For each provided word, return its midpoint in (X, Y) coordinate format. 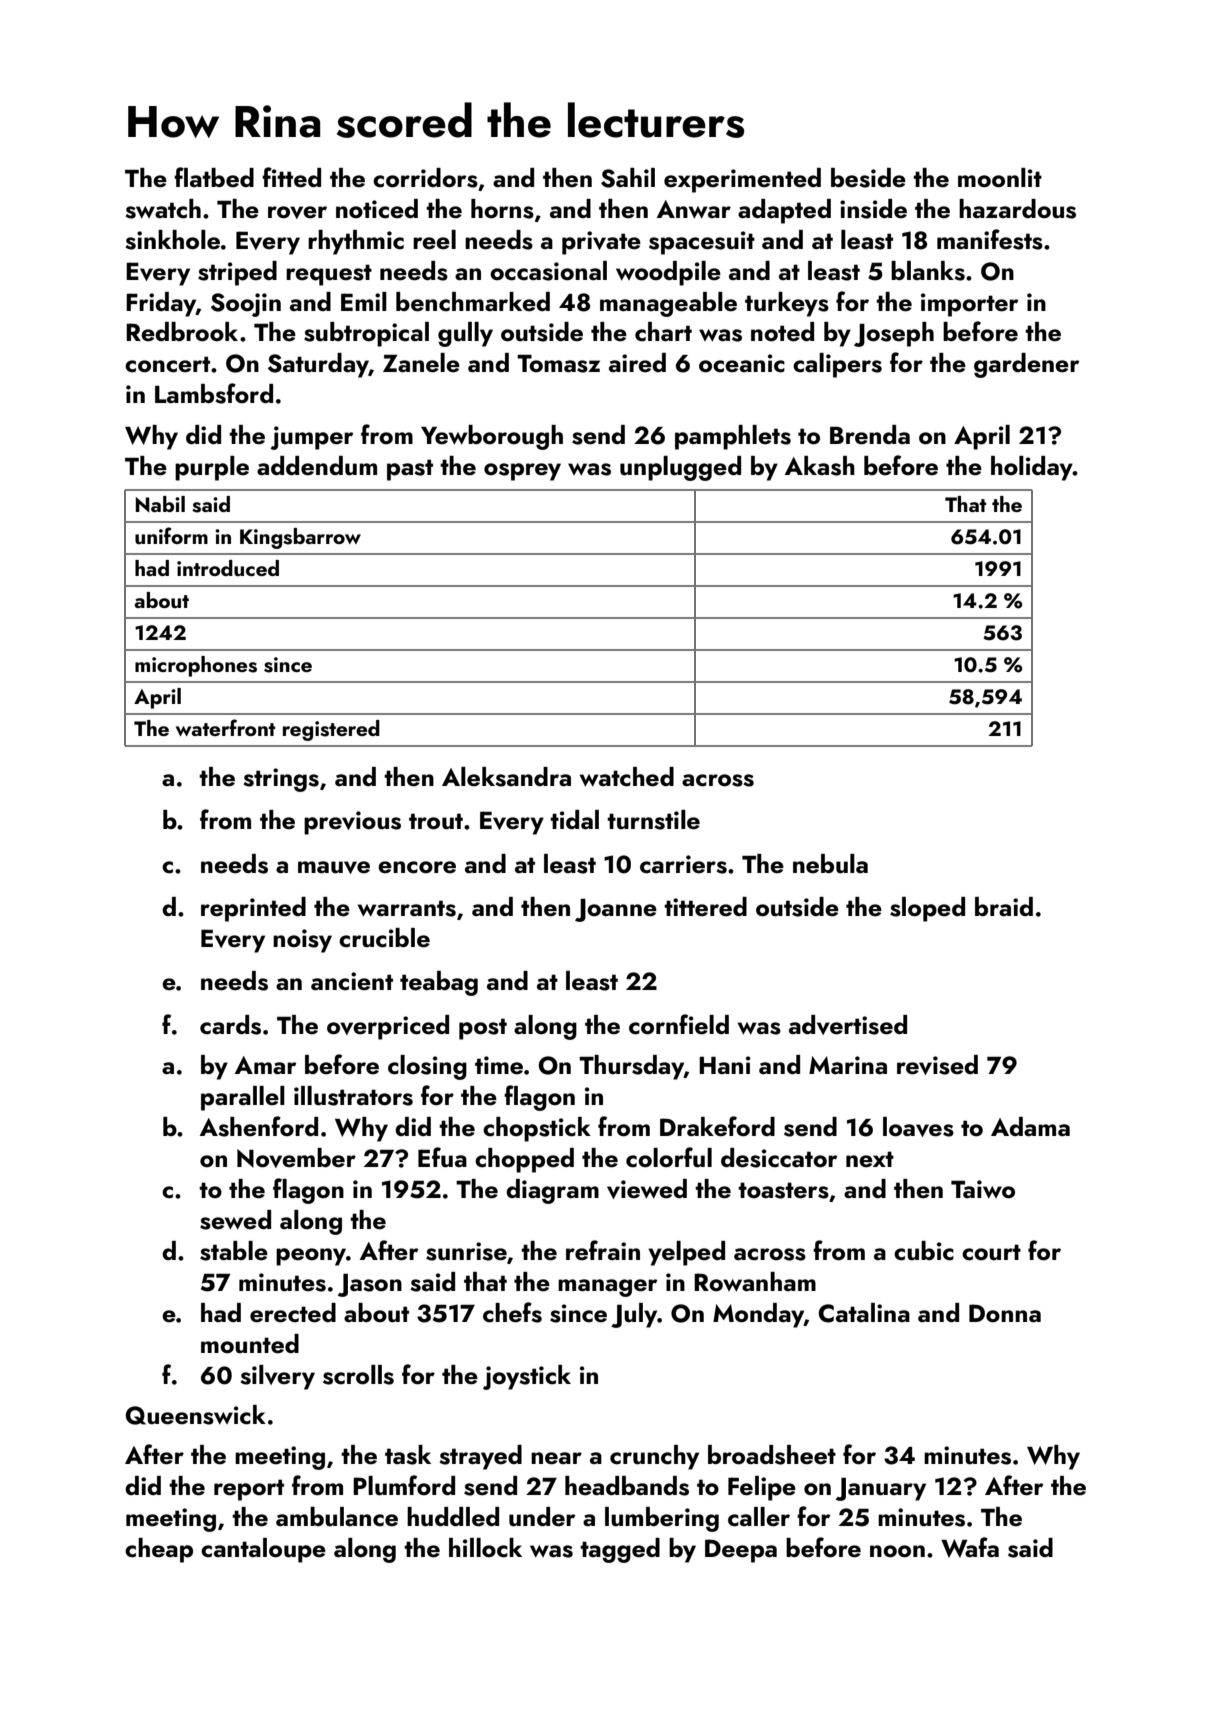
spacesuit (702, 243)
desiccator (779, 1158)
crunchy (654, 1457)
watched (627, 777)
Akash (820, 466)
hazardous (1017, 209)
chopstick (537, 1129)
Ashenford (259, 1126)
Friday (161, 304)
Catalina (864, 1313)
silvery (277, 1377)
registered (331, 730)
